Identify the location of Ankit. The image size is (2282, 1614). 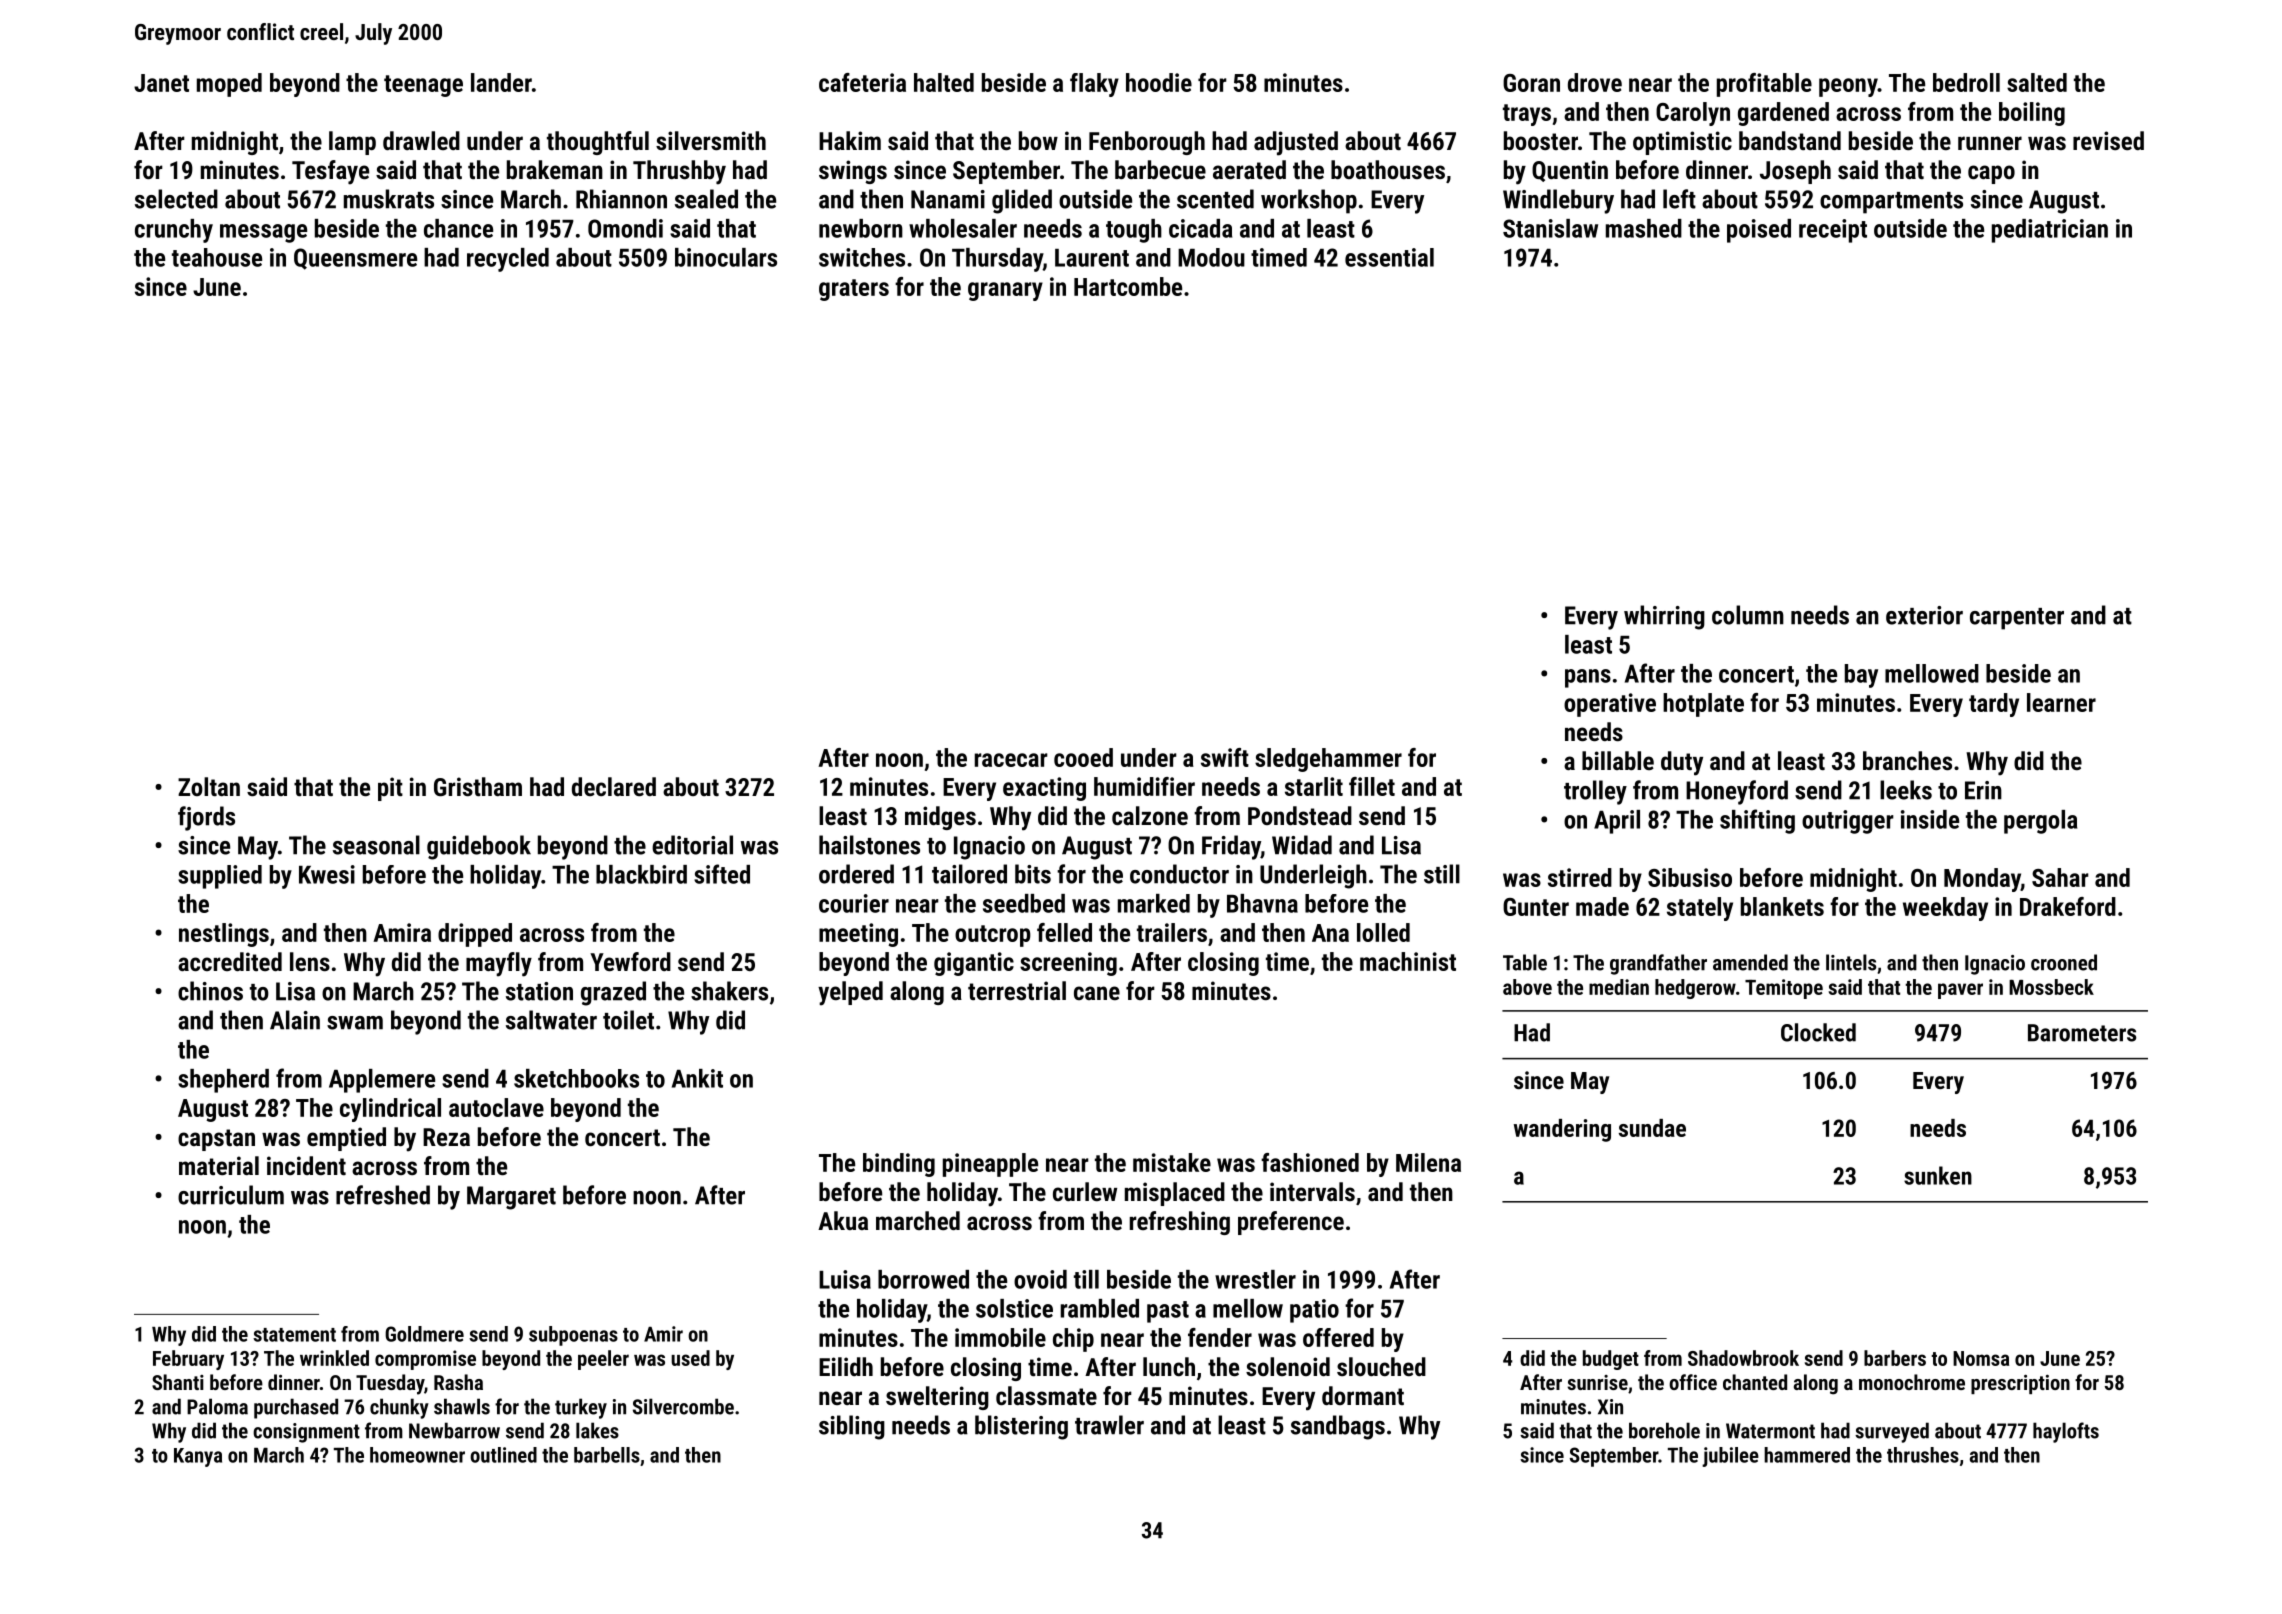
(697, 1078).
